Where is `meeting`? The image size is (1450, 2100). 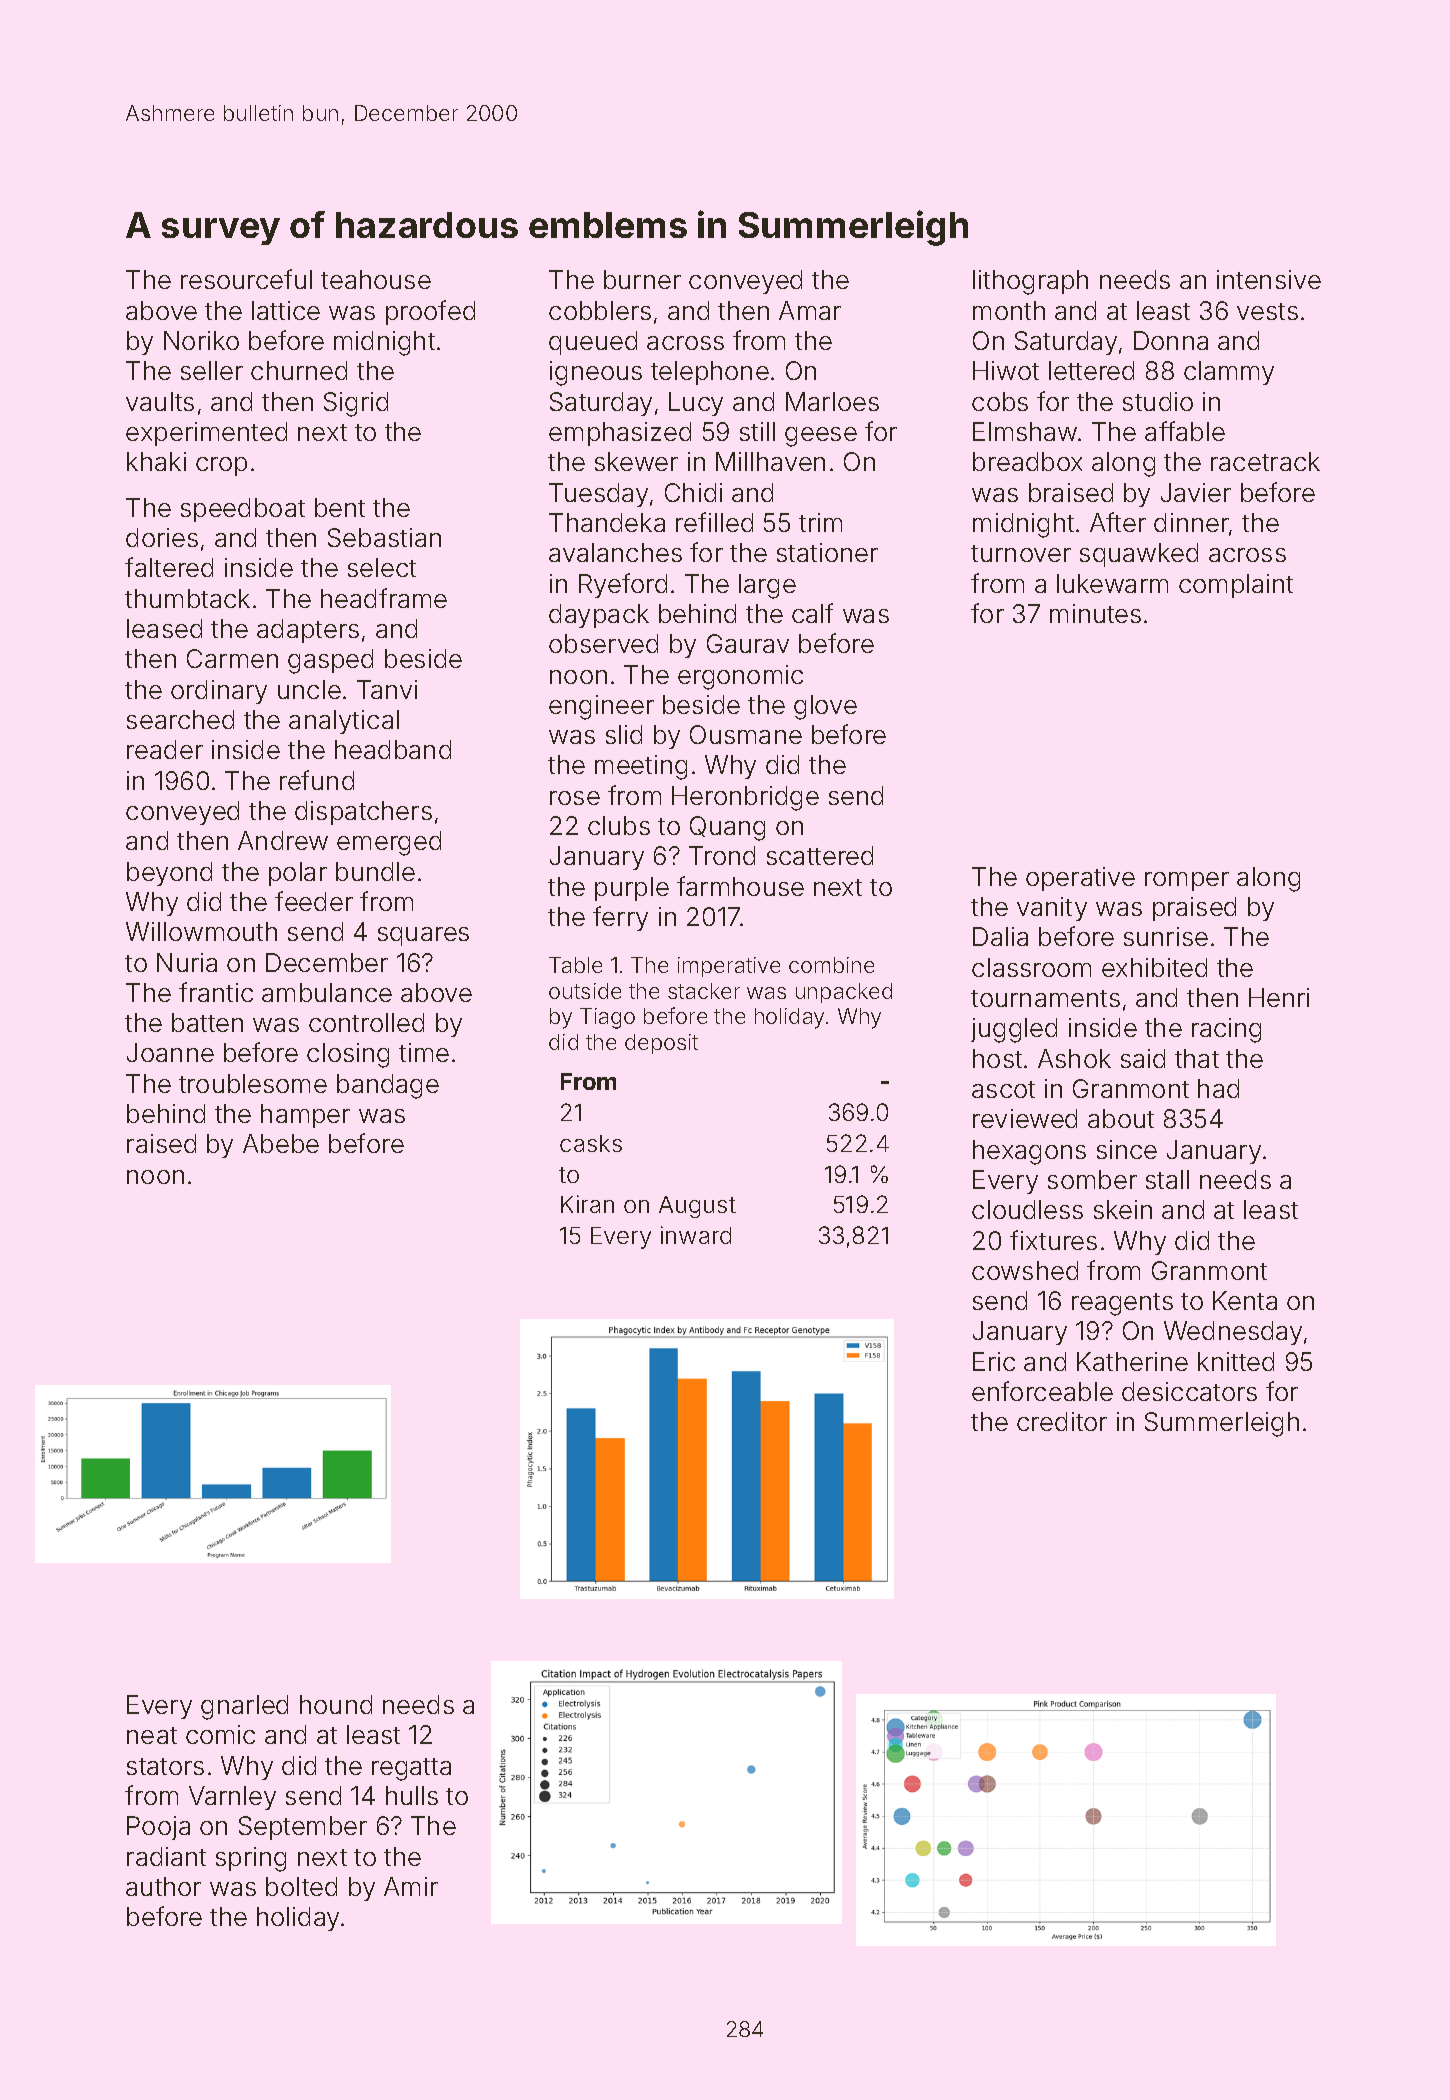 meeting is located at coordinates (641, 767).
